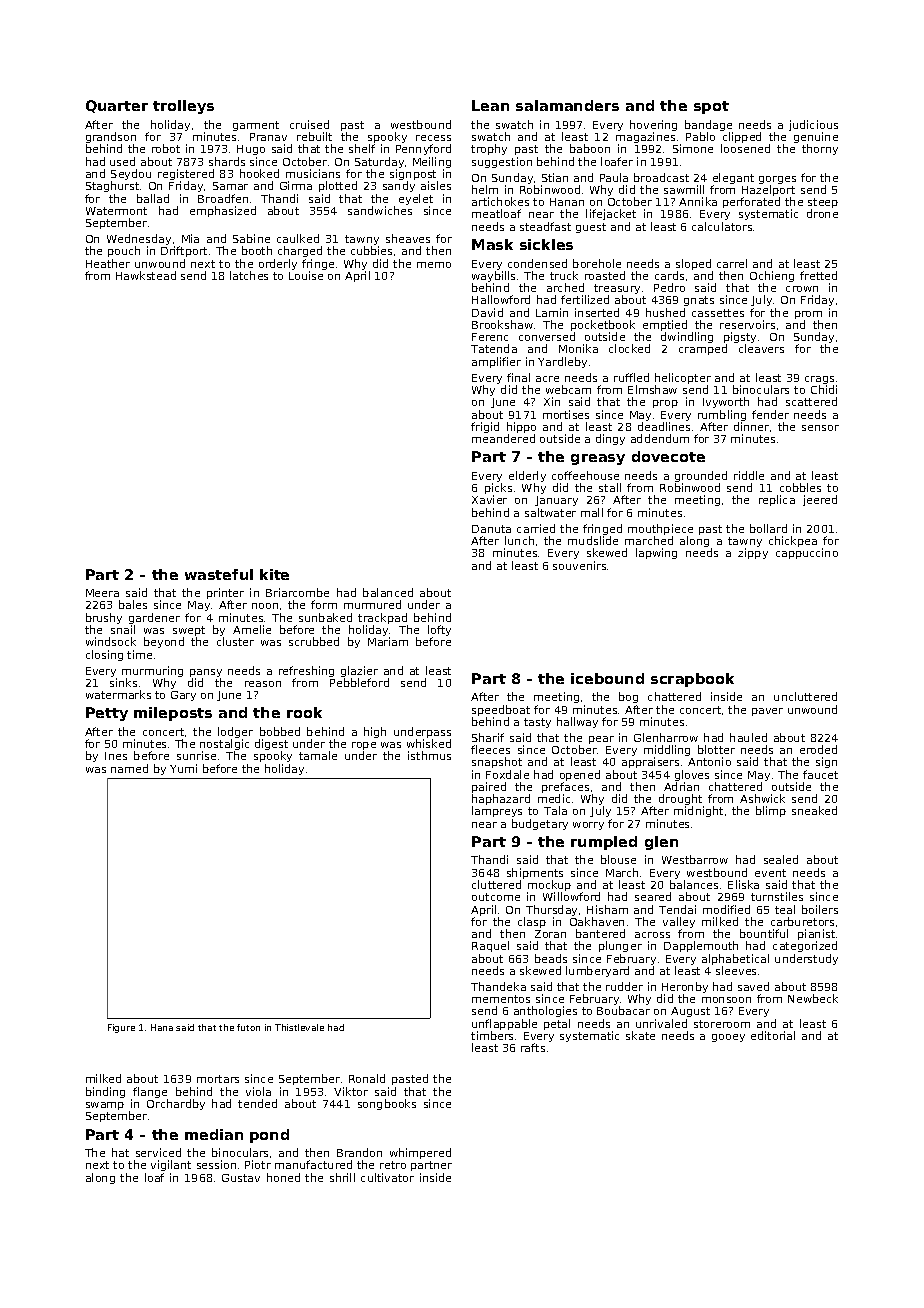  What do you see at coordinates (283, 1177) in the screenshot?
I see `honed` at bounding box center [283, 1177].
